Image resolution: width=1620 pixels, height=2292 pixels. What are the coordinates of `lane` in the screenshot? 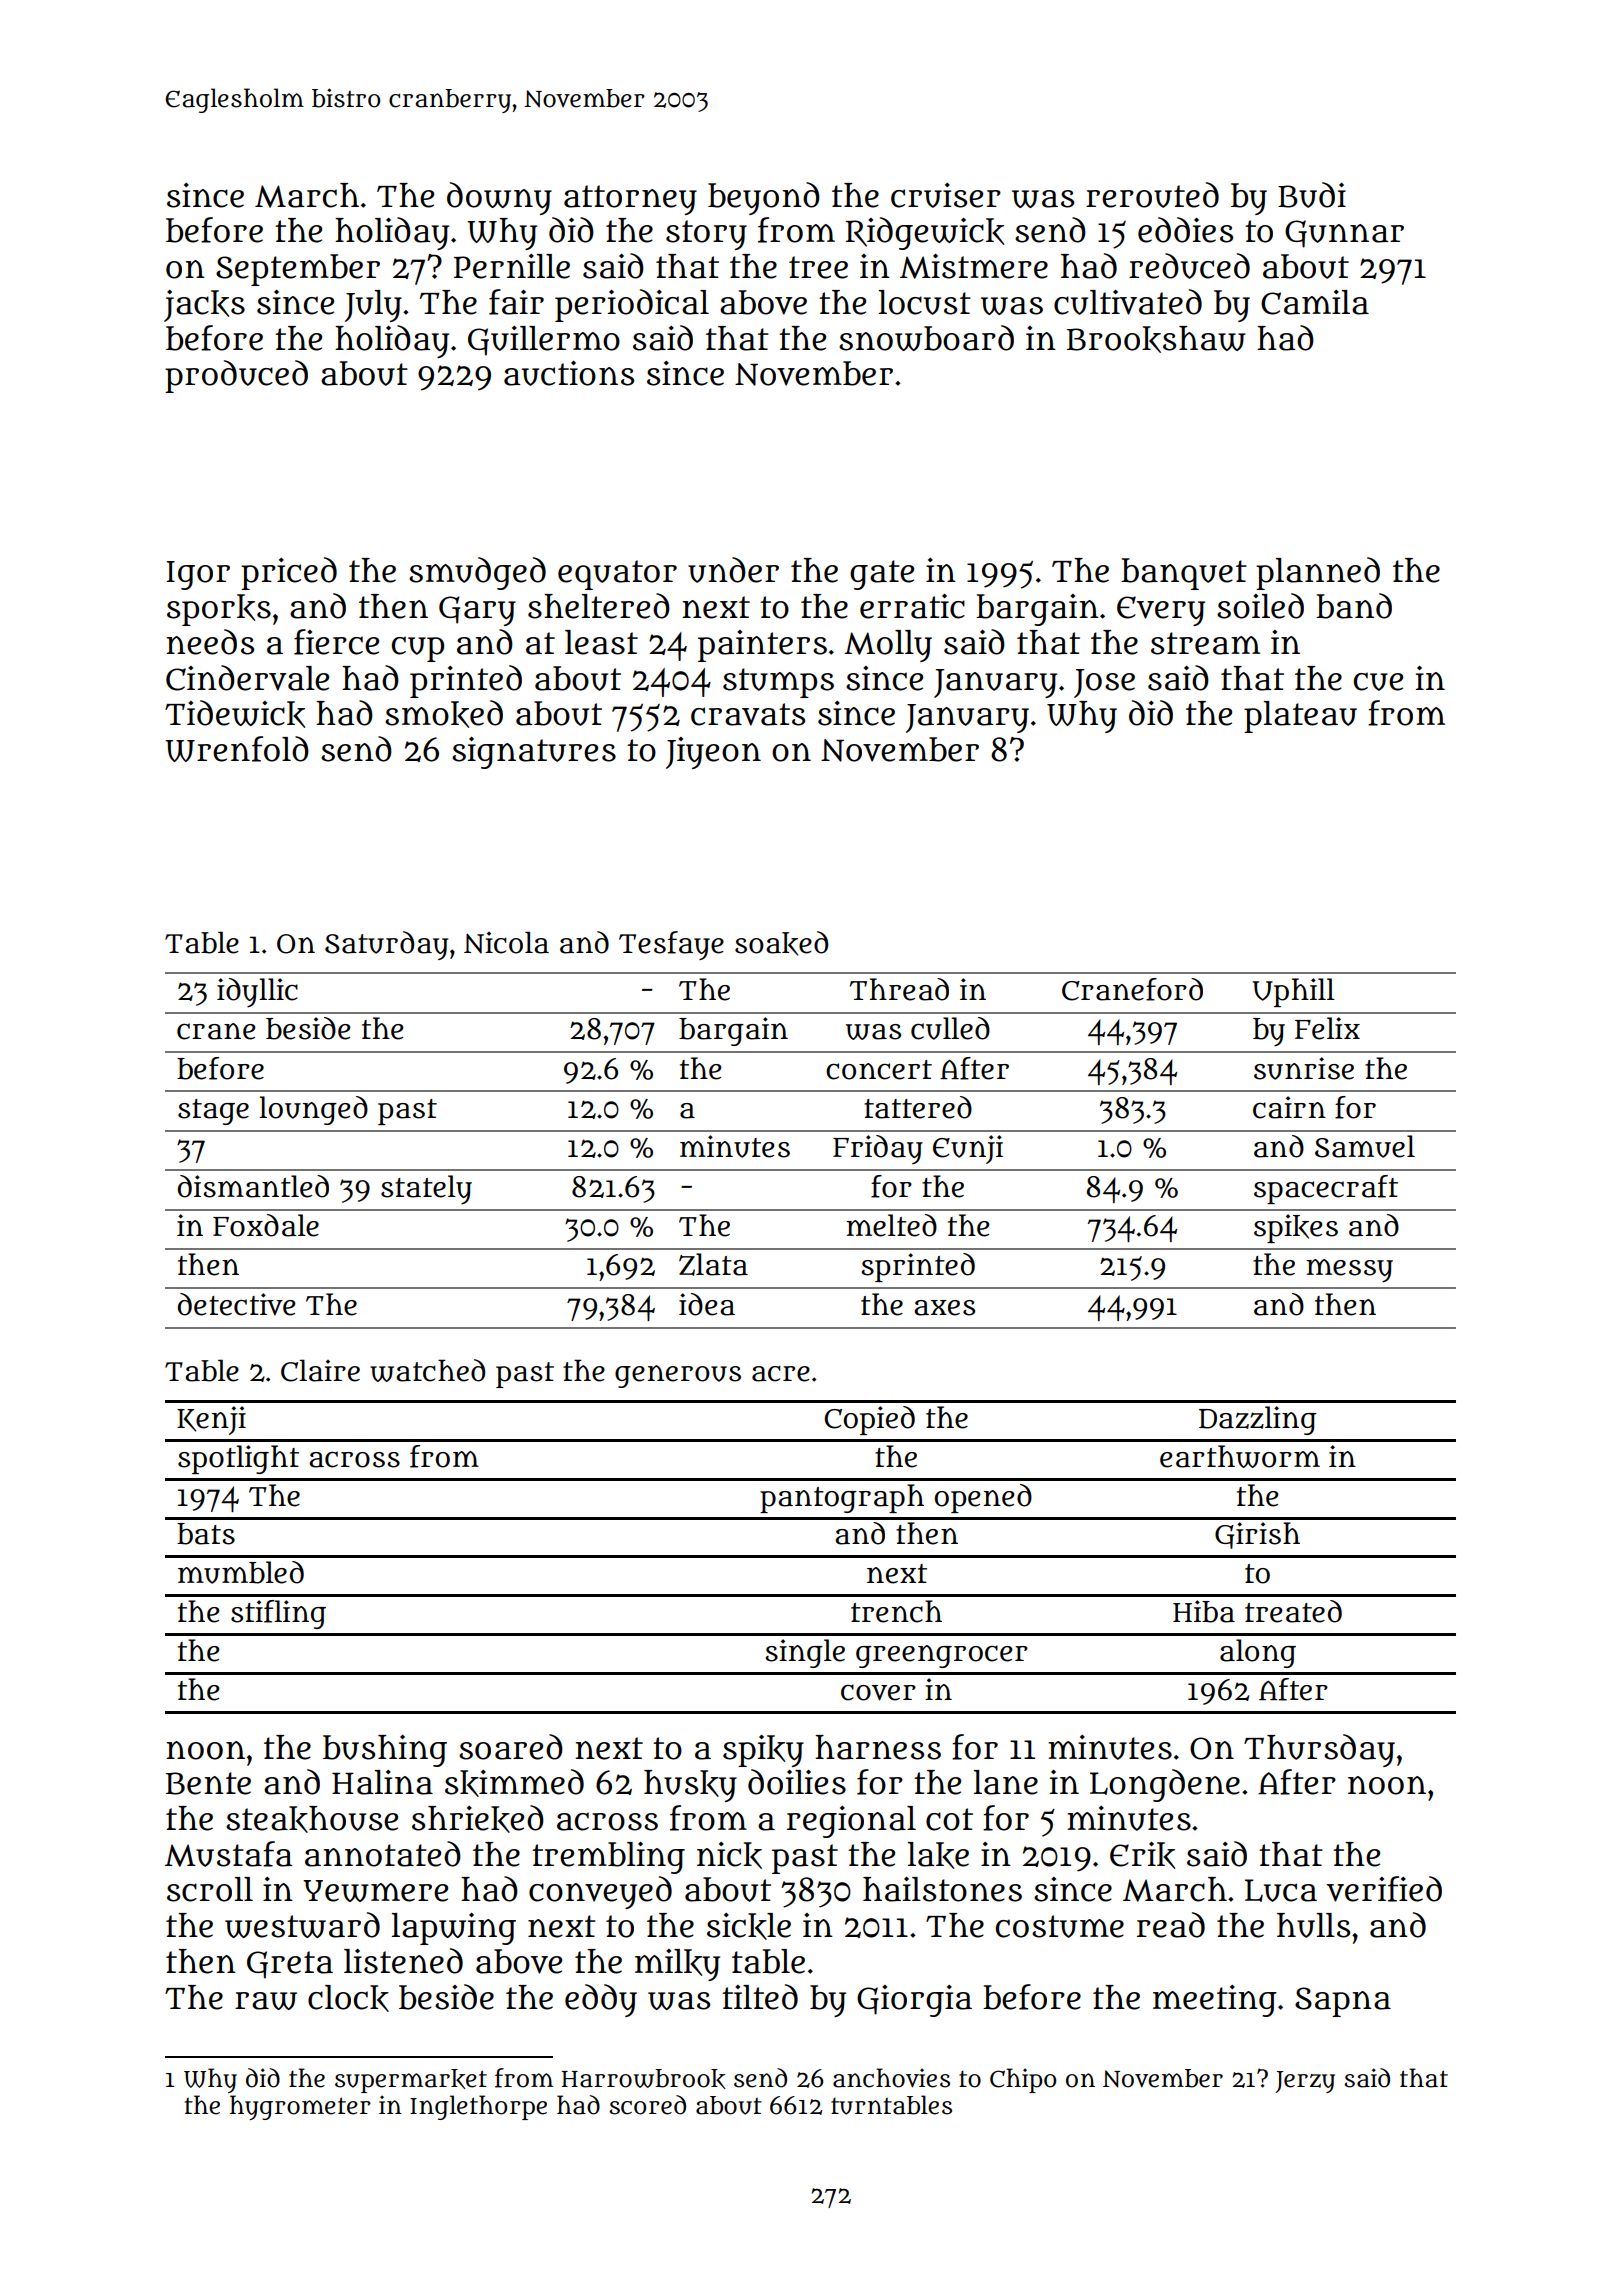 It's located at (1006, 1782).
